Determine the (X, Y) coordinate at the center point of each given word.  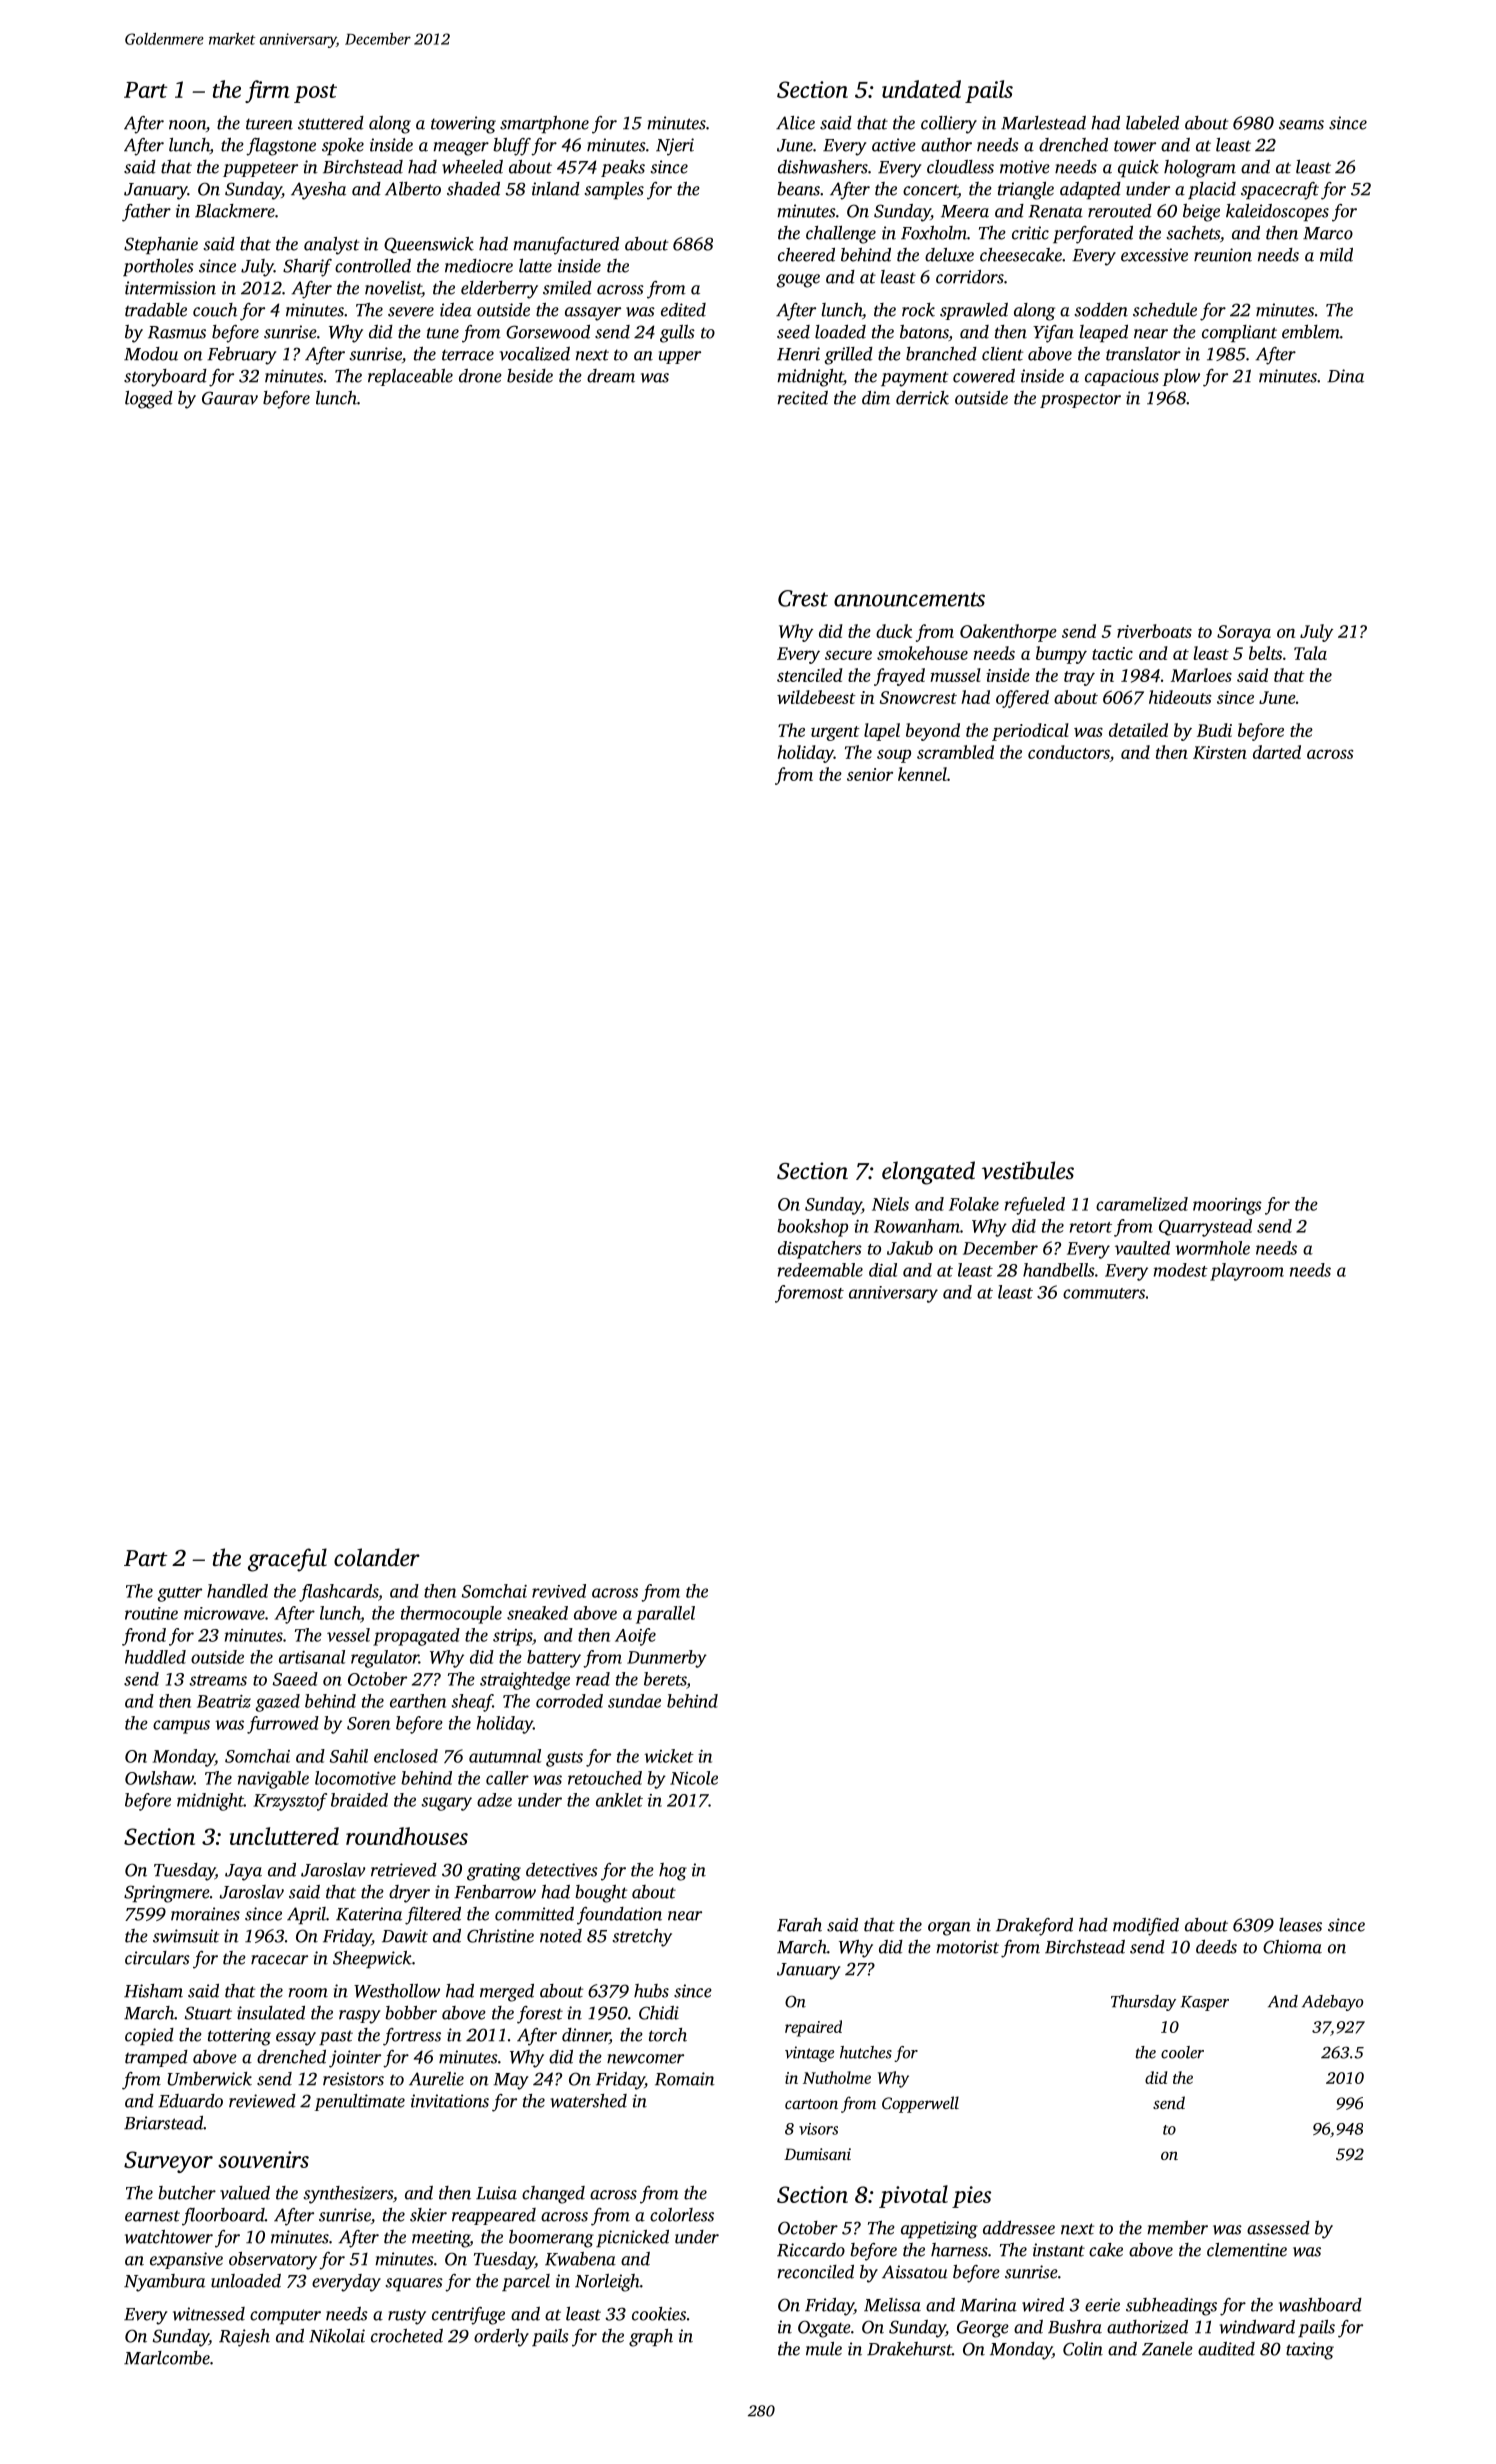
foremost (809, 1294)
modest (1181, 1270)
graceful (287, 1560)
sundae (634, 1701)
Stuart (208, 2013)
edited (683, 310)
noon (187, 125)
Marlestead (1043, 123)
